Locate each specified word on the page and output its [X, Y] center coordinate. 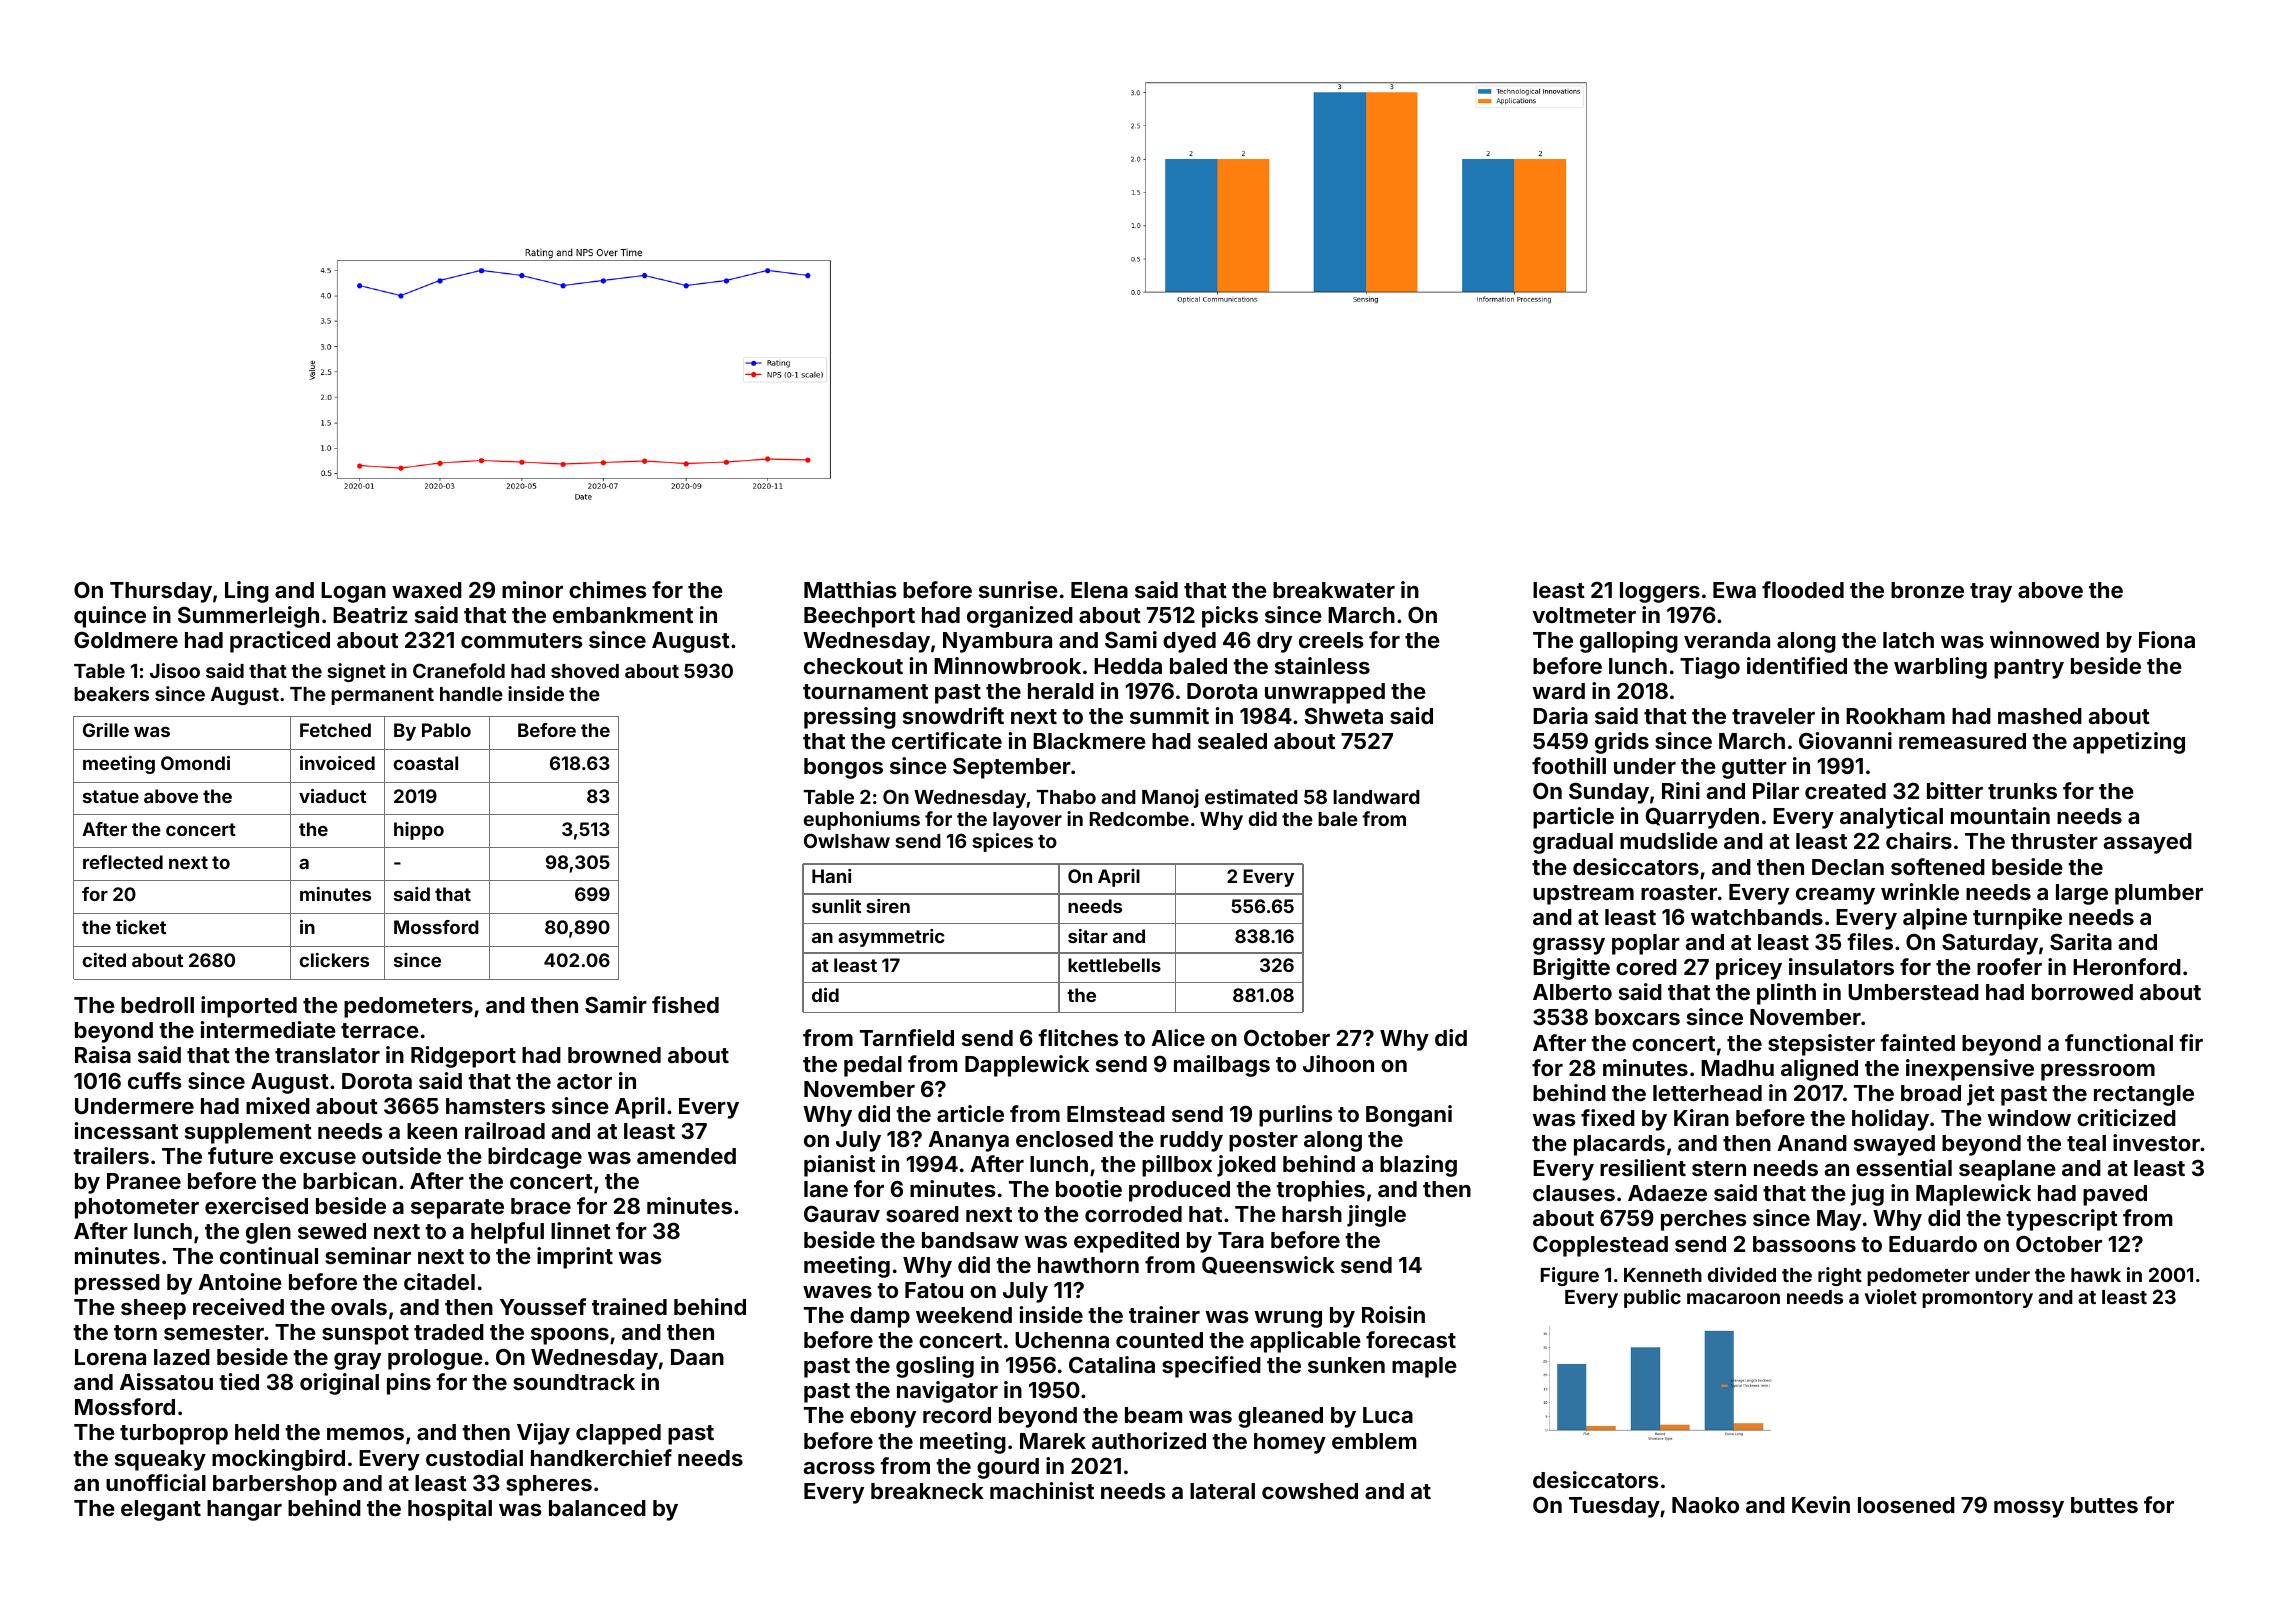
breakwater [1334, 590]
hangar [244, 1510]
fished [685, 1004]
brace [541, 1206]
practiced [280, 642]
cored [1646, 967]
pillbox [1177, 1166]
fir [2191, 1042]
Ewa [1734, 590]
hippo [419, 831]
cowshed [1310, 1491]
